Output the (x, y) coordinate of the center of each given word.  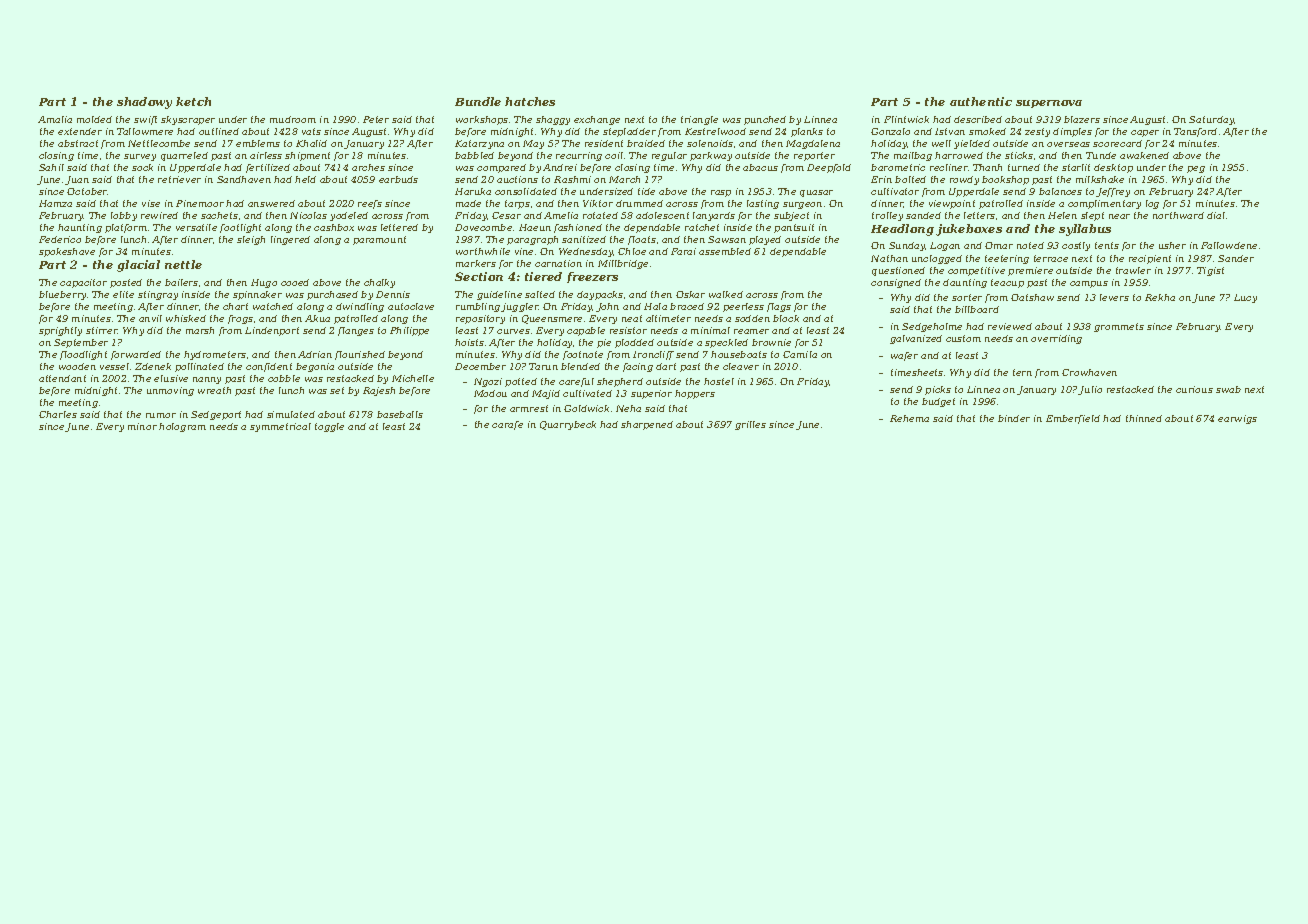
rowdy (964, 180)
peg (1196, 169)
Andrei (560, 167)
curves (513, 331)
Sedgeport (216, 415)
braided (646, 143)
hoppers (695, 394)
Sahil (51, 167)
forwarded (136, 355)
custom (963, 338)
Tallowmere (145, 131)
